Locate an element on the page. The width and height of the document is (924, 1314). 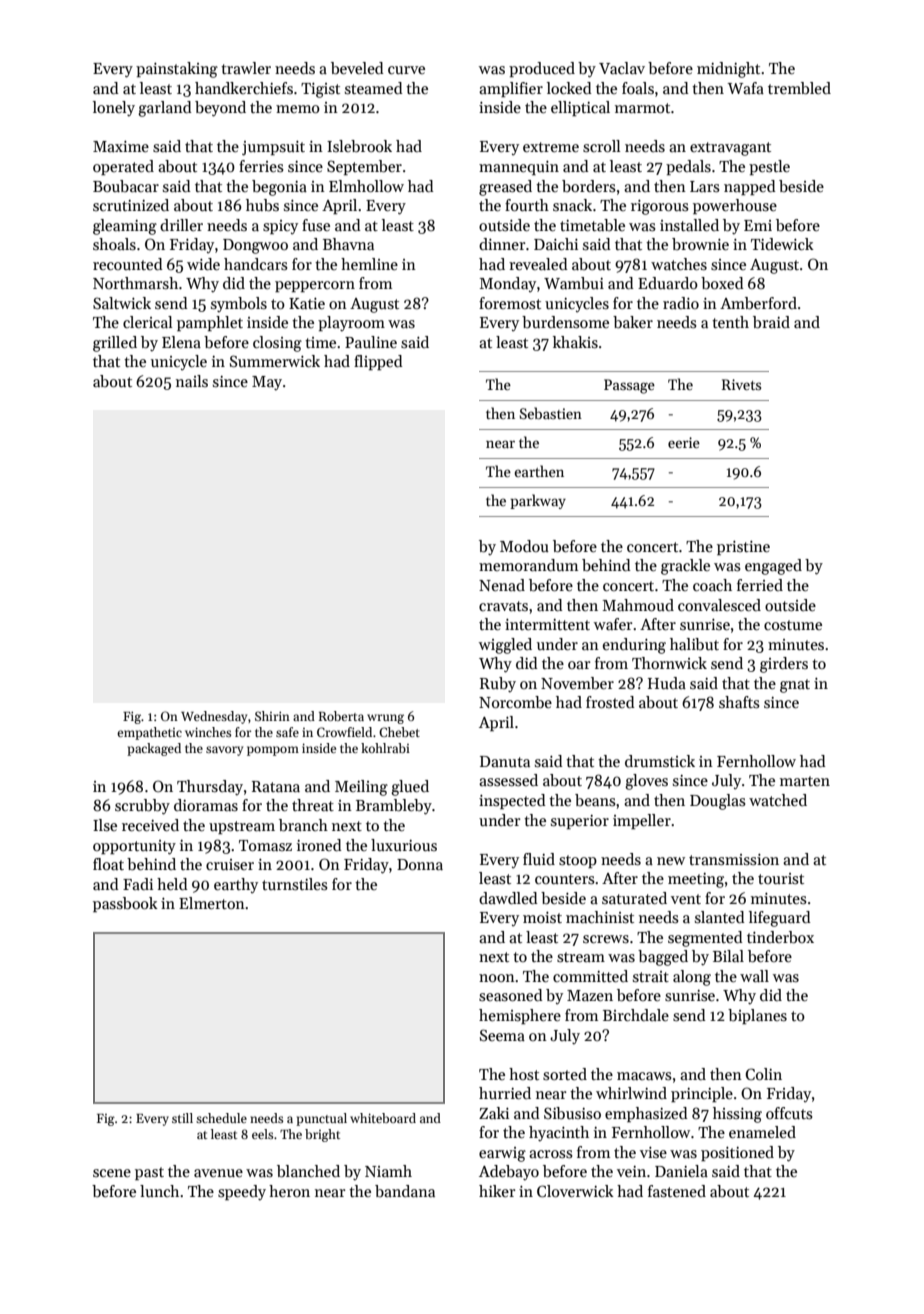
scroll is located at coordinates (601, 146).
